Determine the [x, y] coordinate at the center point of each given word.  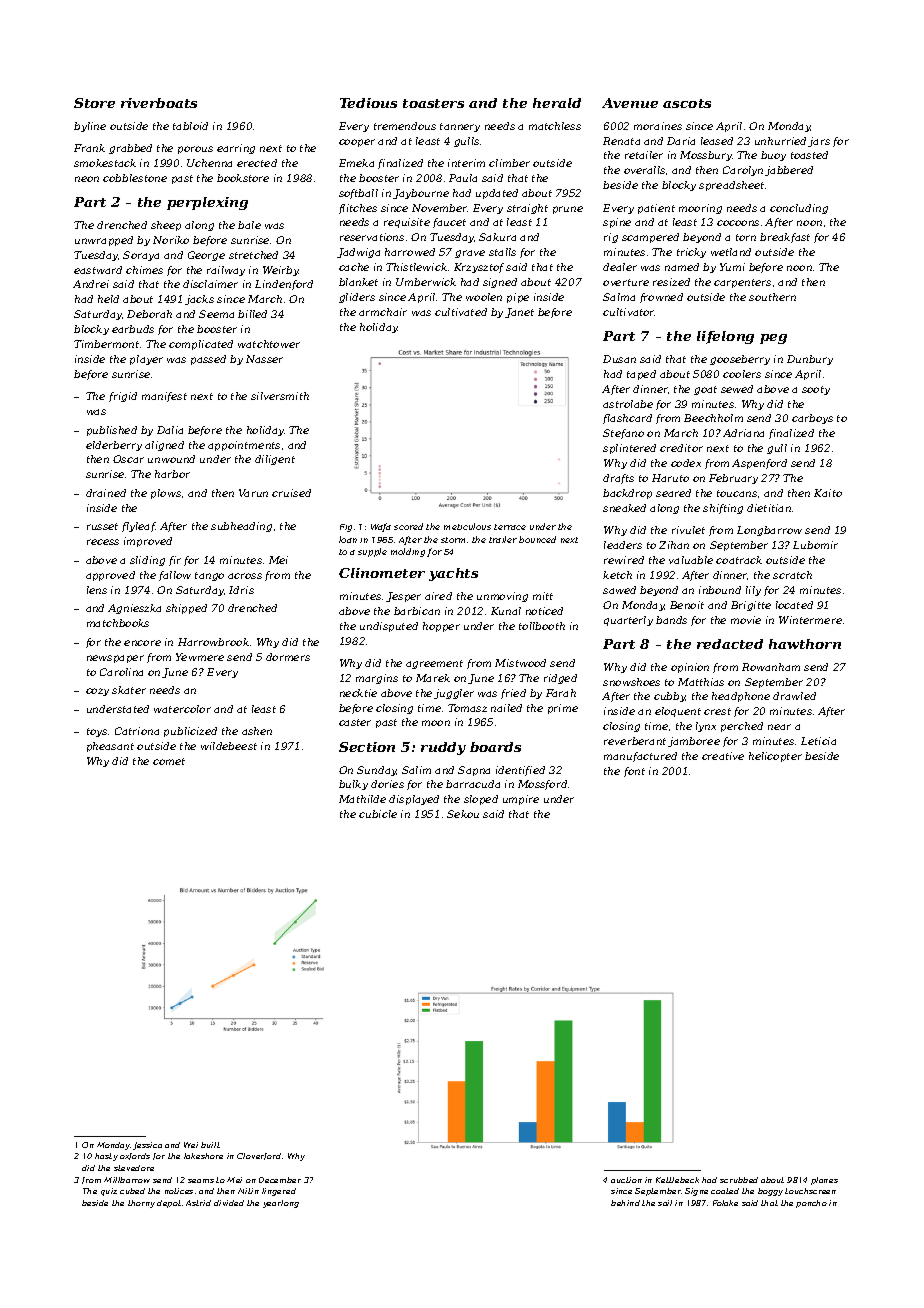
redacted [730, 644]
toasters [433, 103]
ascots [687, 103]
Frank [89, 148]
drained [106, 493]
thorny [141, 1204]
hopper [441, 627]
